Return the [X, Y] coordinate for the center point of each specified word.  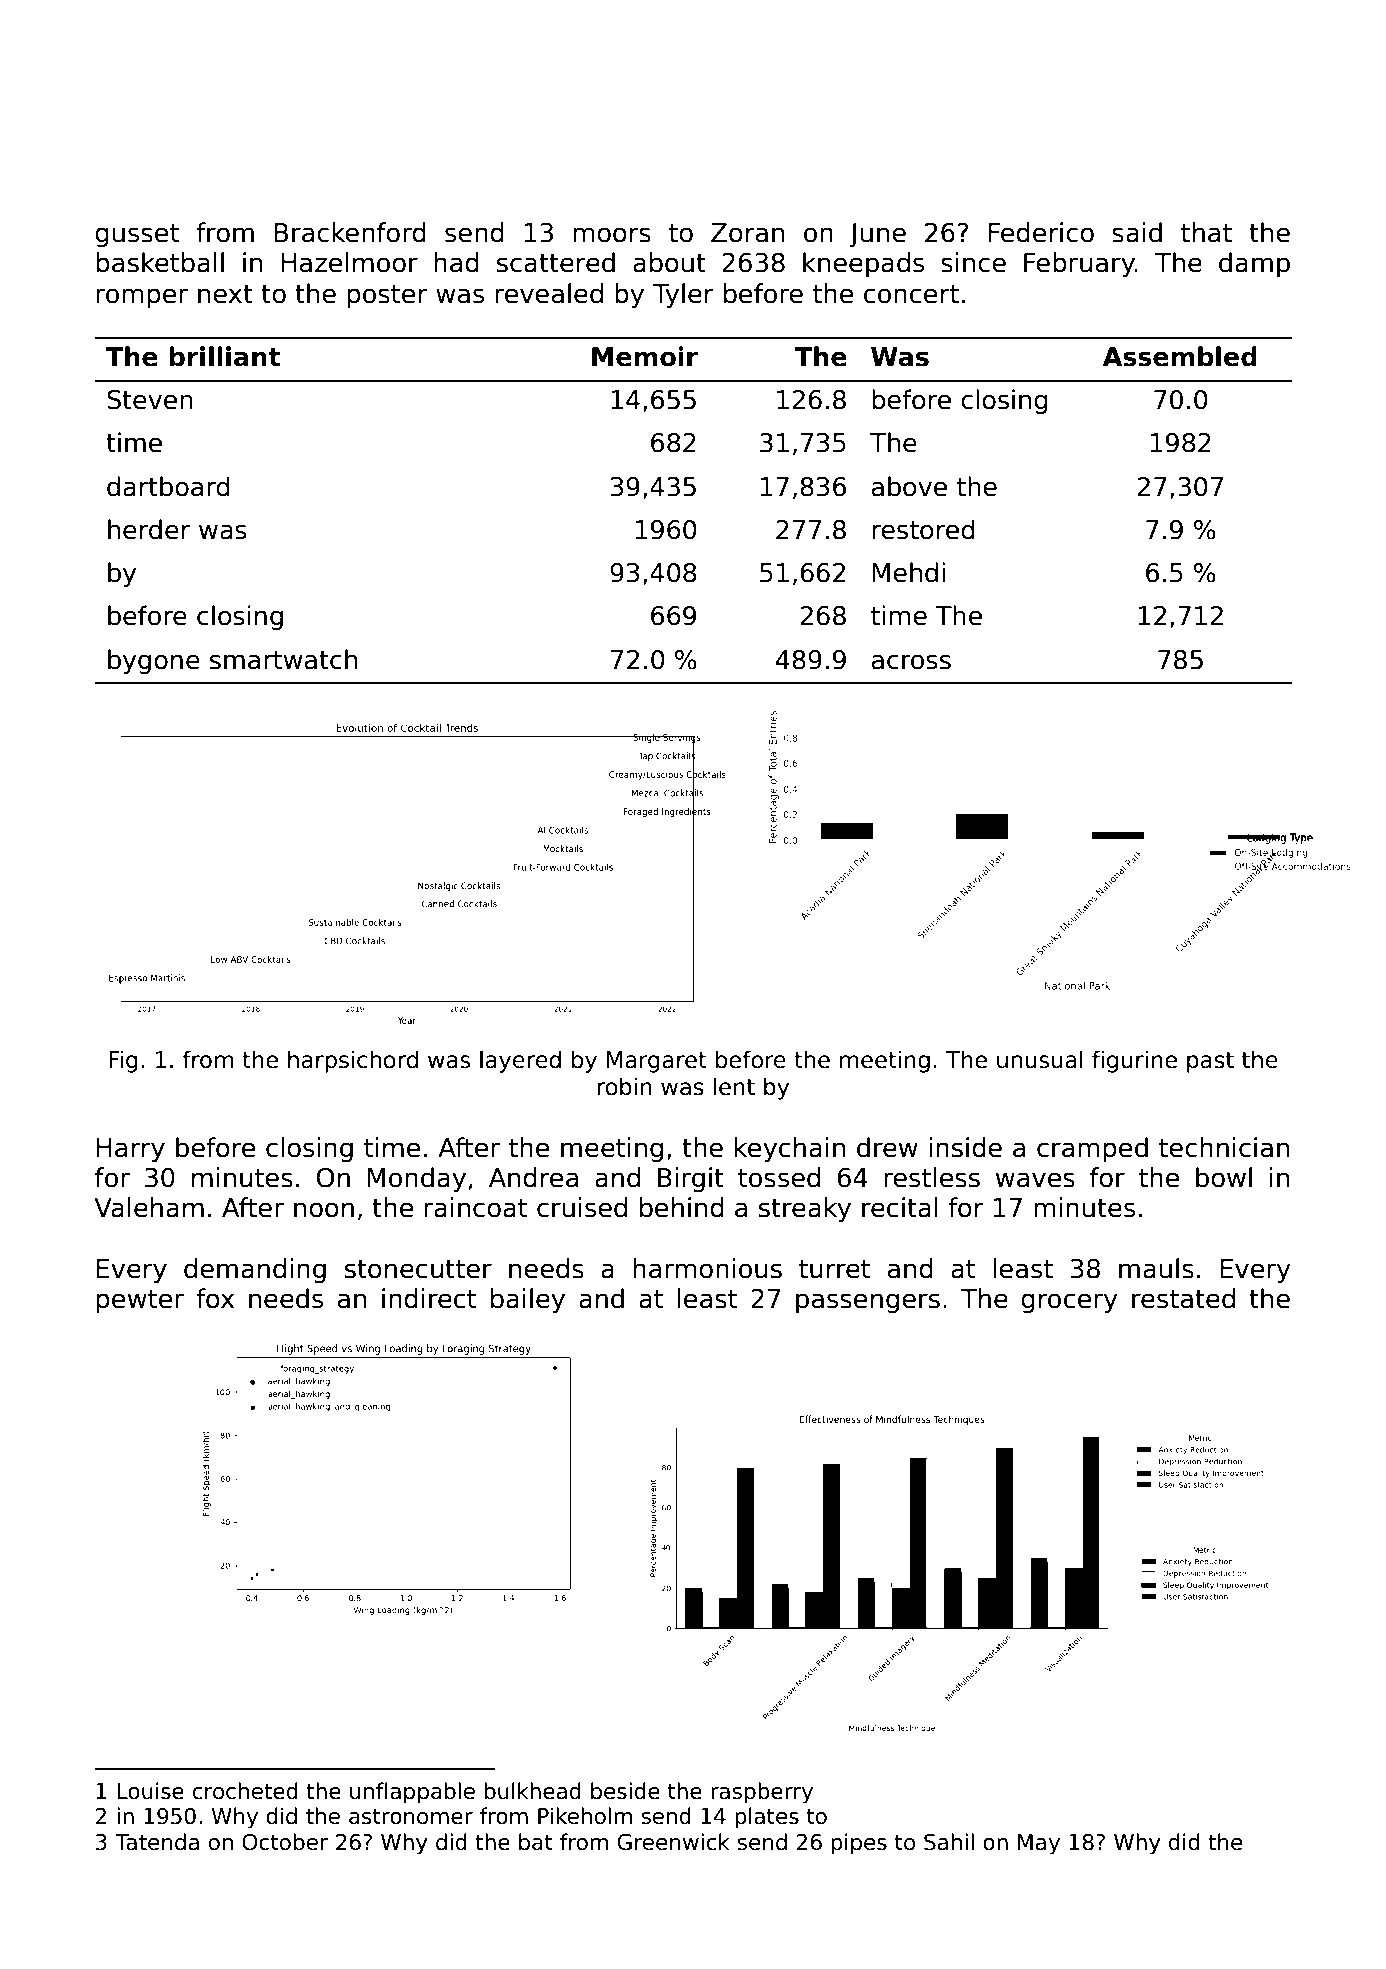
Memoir [645, 356]
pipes [859, 1844]
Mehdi [908, 572]
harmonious [707, 1268]
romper [142, 298]
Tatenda [157, 1842]
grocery [1069, 1303]
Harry [130, 1150]
